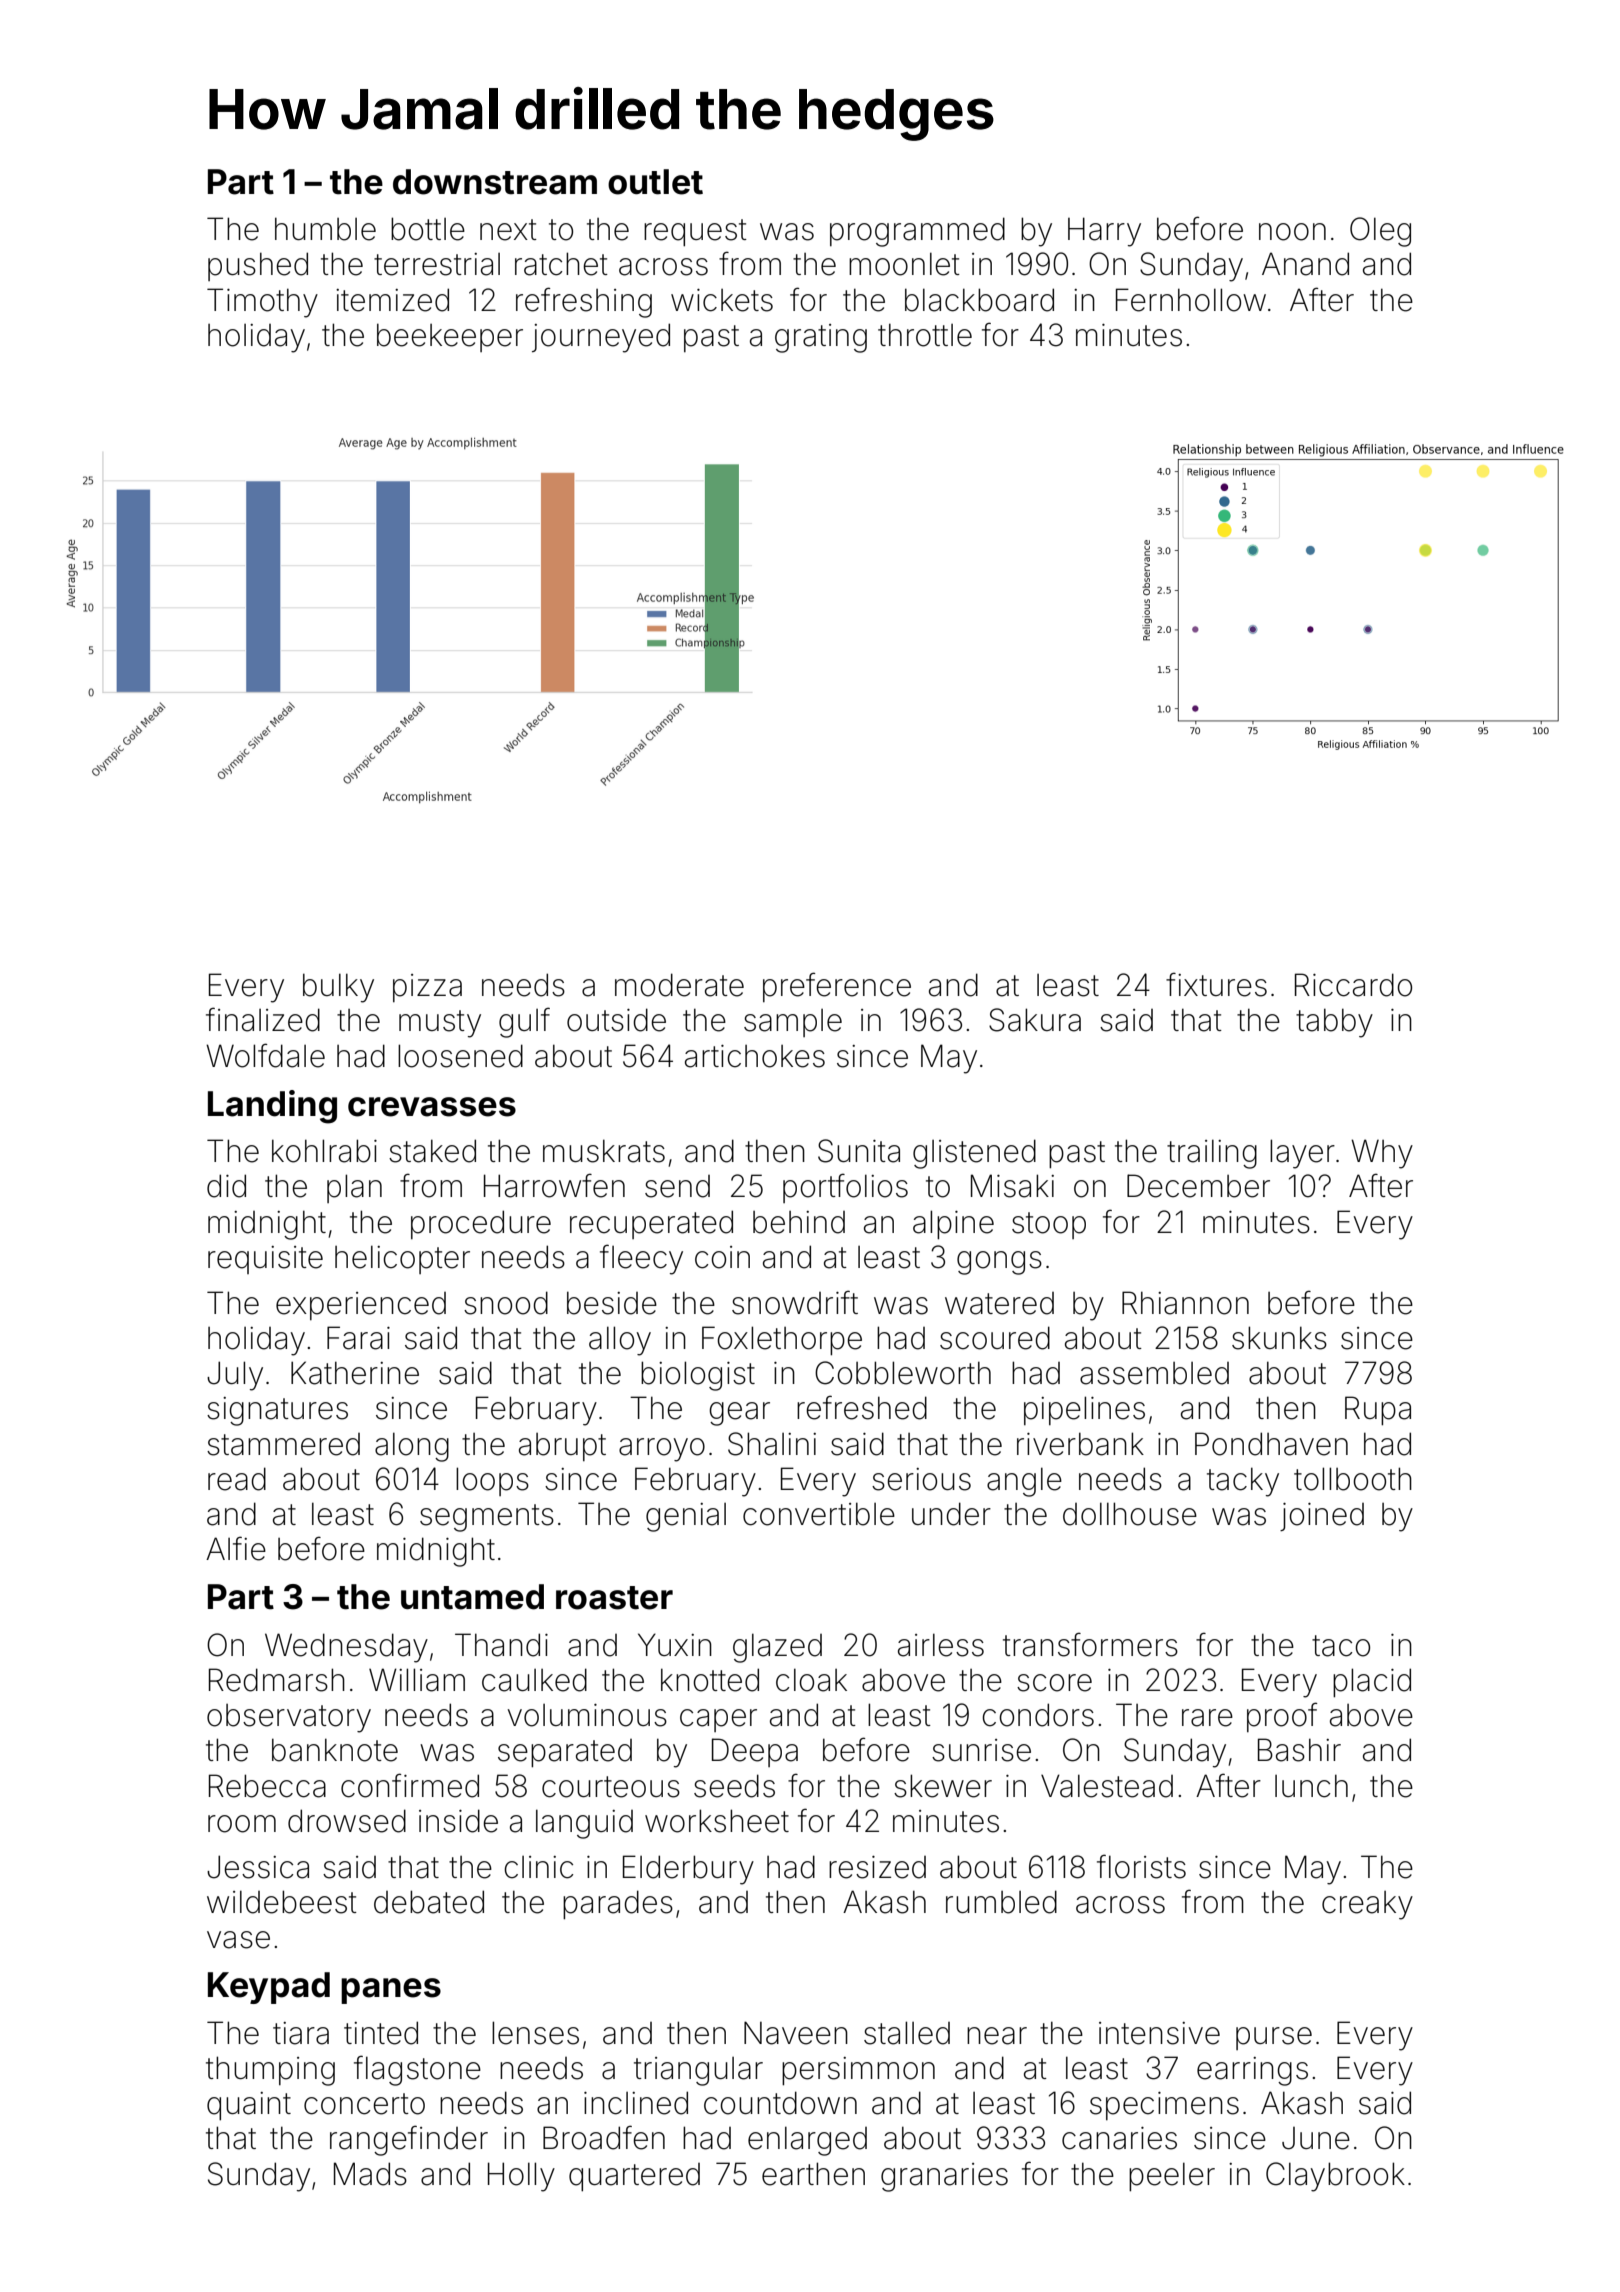 This screenshot has width=1620, height=2292. Describe the element at coordinates (1090, 1644) in the screenshot. I see `transformers` at that location.
